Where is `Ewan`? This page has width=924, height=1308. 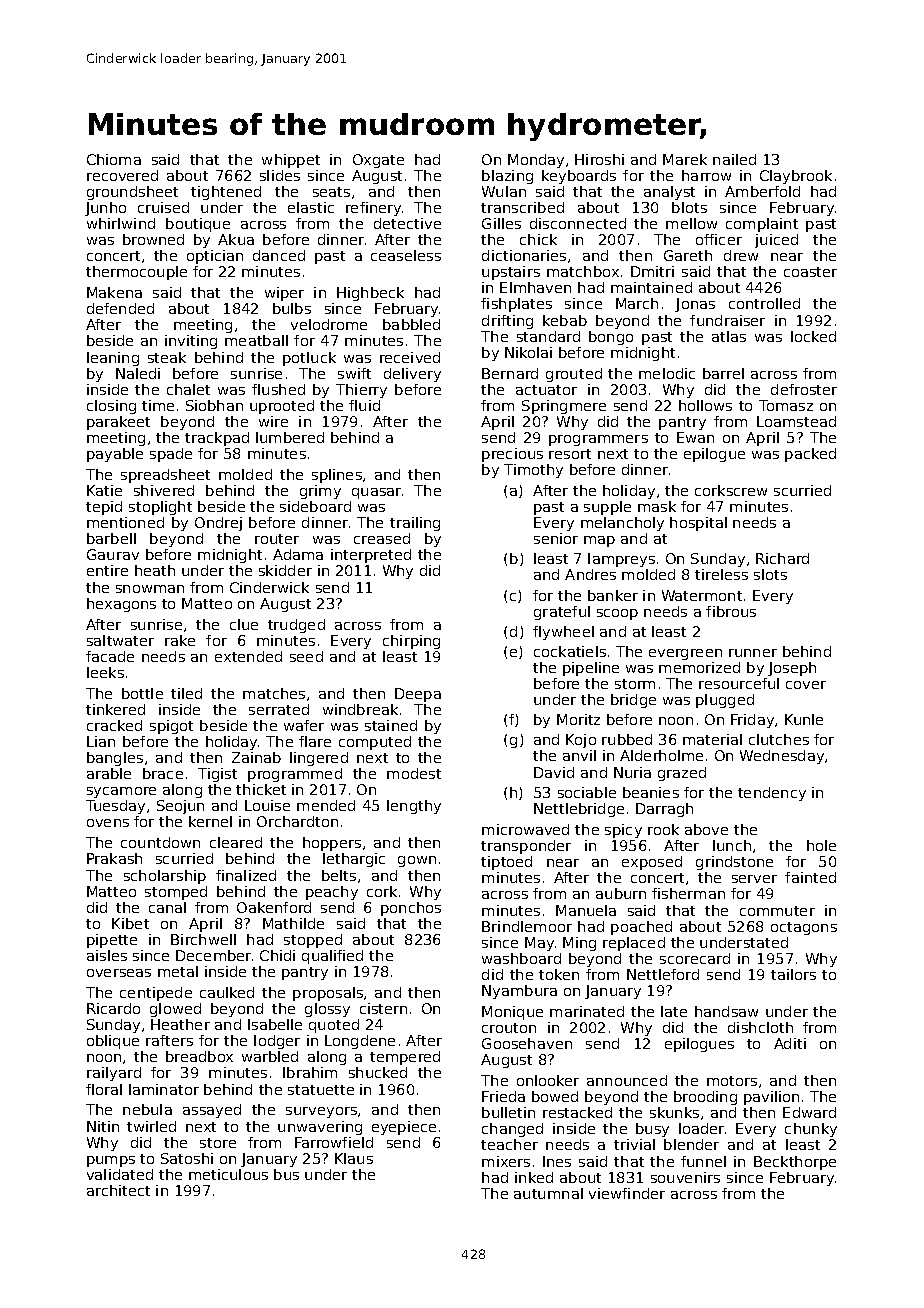 Ewan is located at coordinates (695, 437).
